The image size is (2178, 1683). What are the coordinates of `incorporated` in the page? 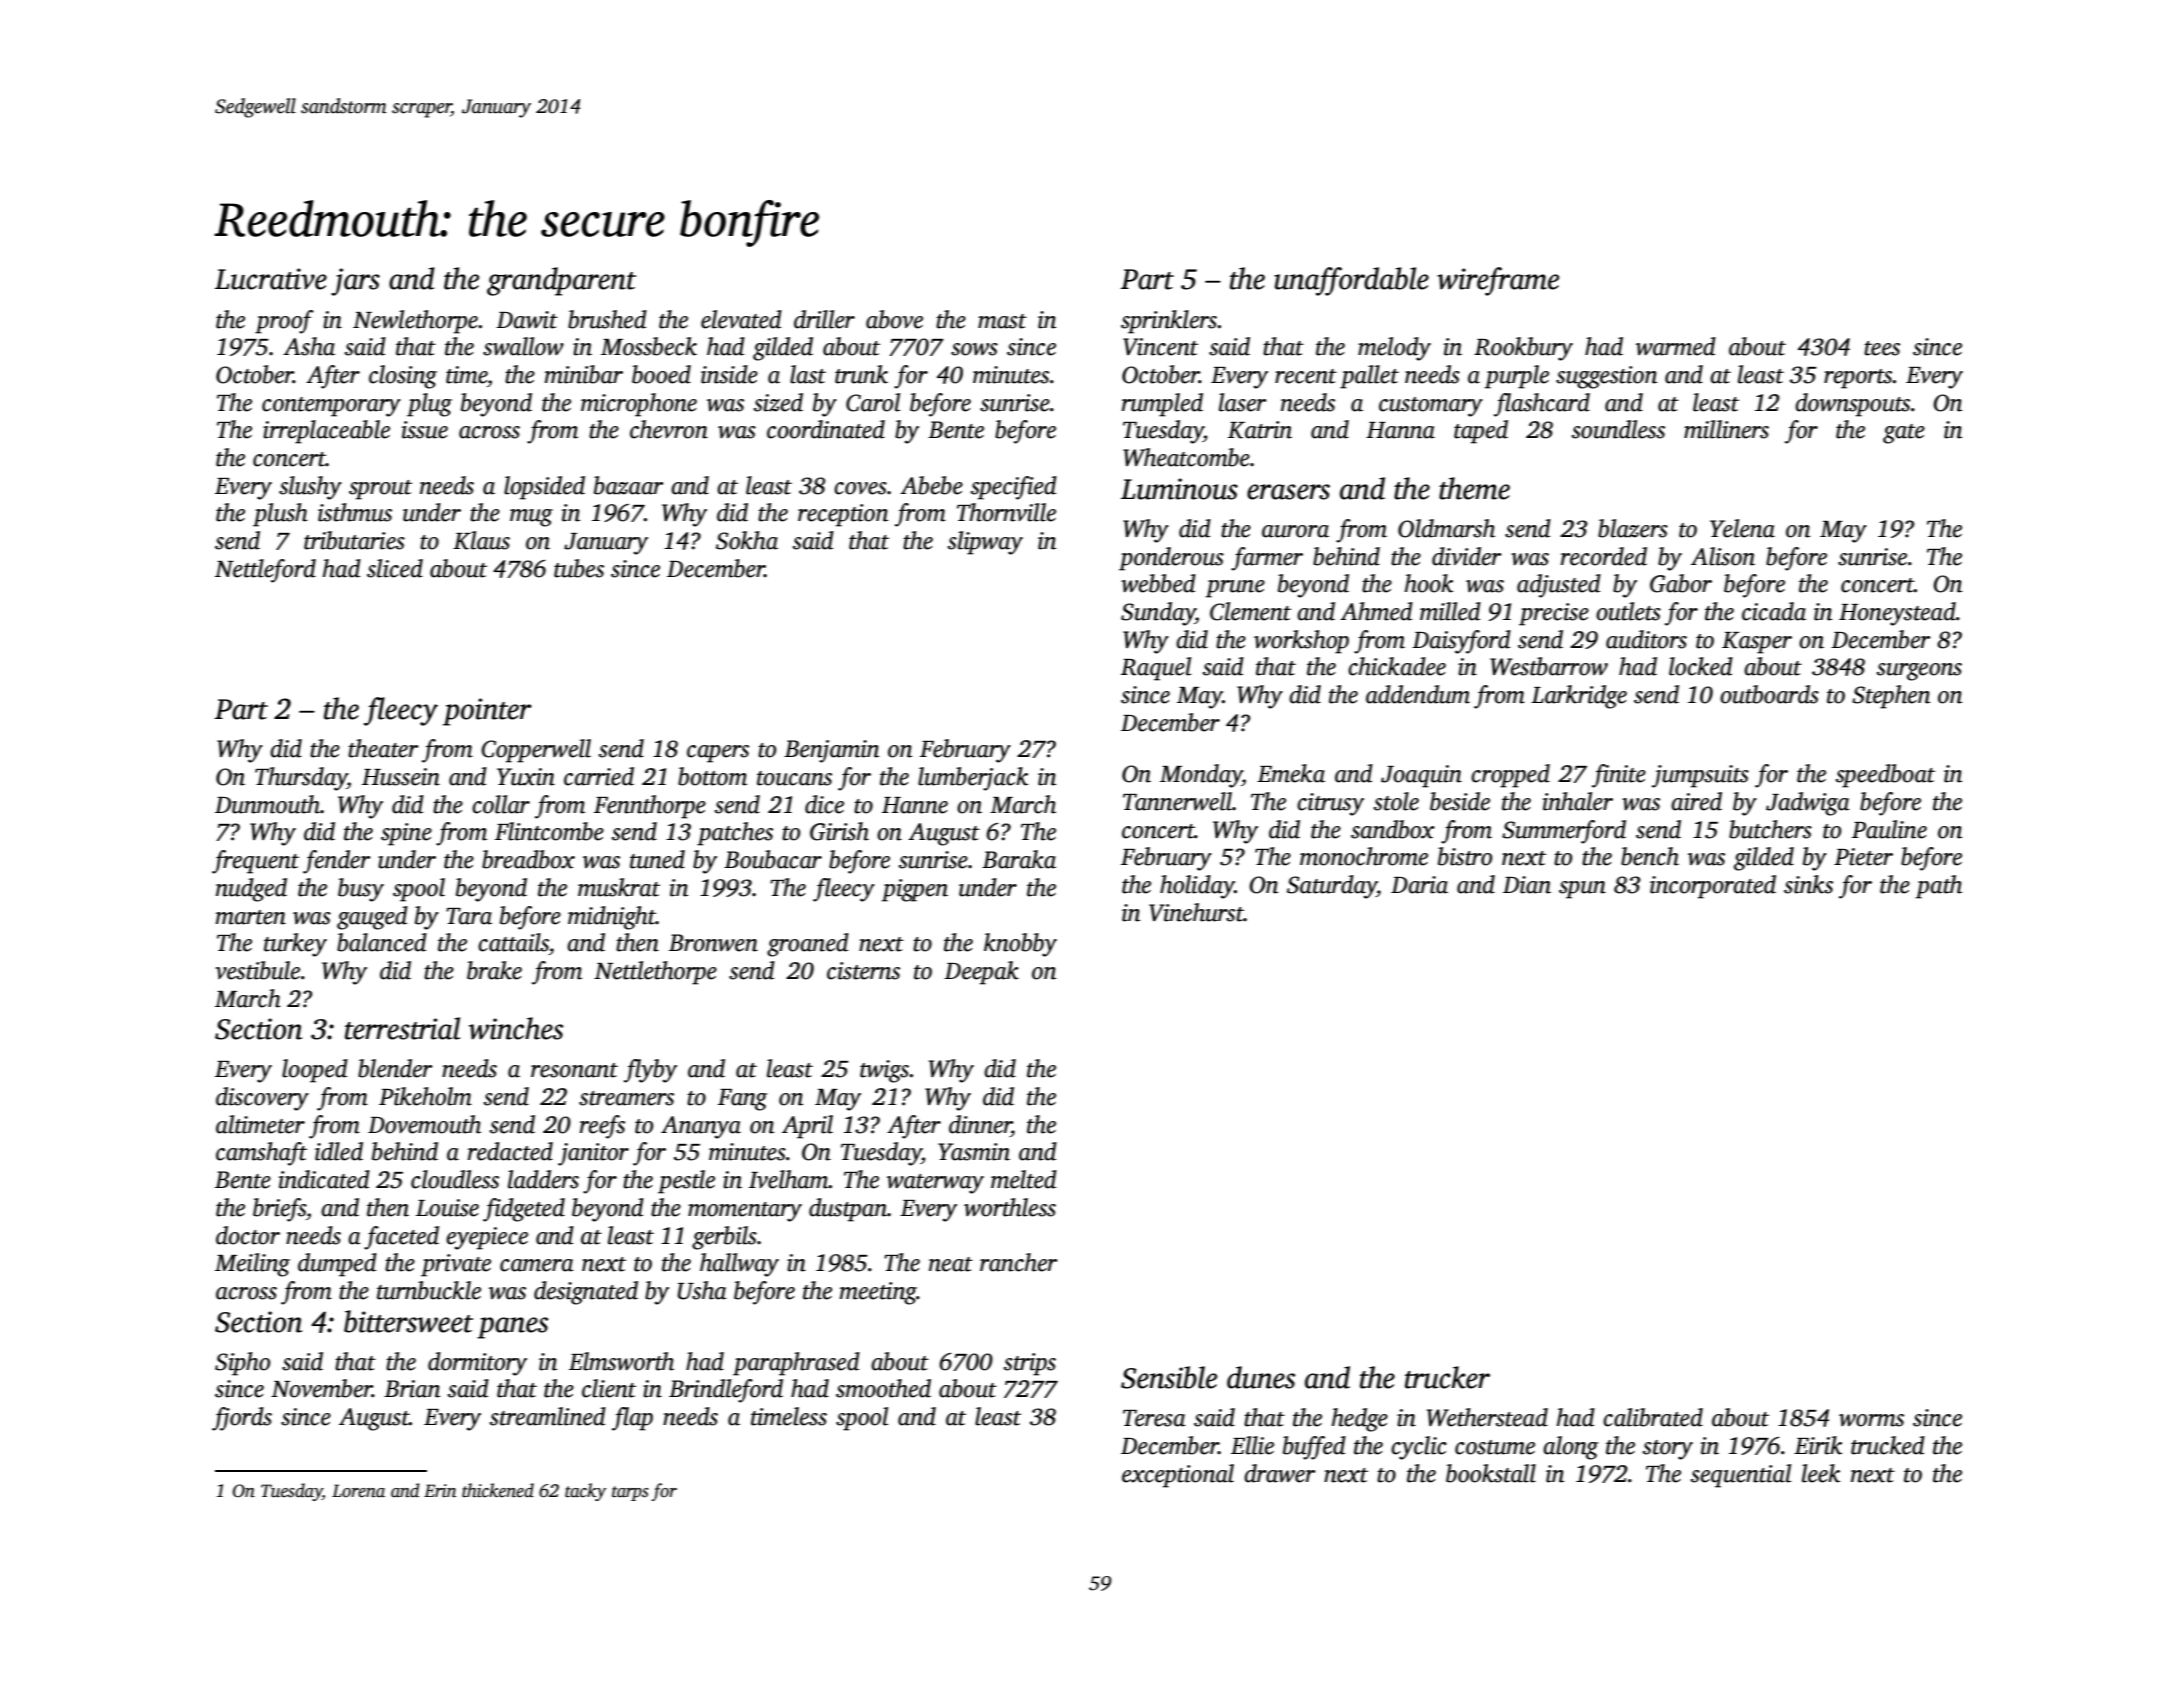 It's located at (1713, 887).
